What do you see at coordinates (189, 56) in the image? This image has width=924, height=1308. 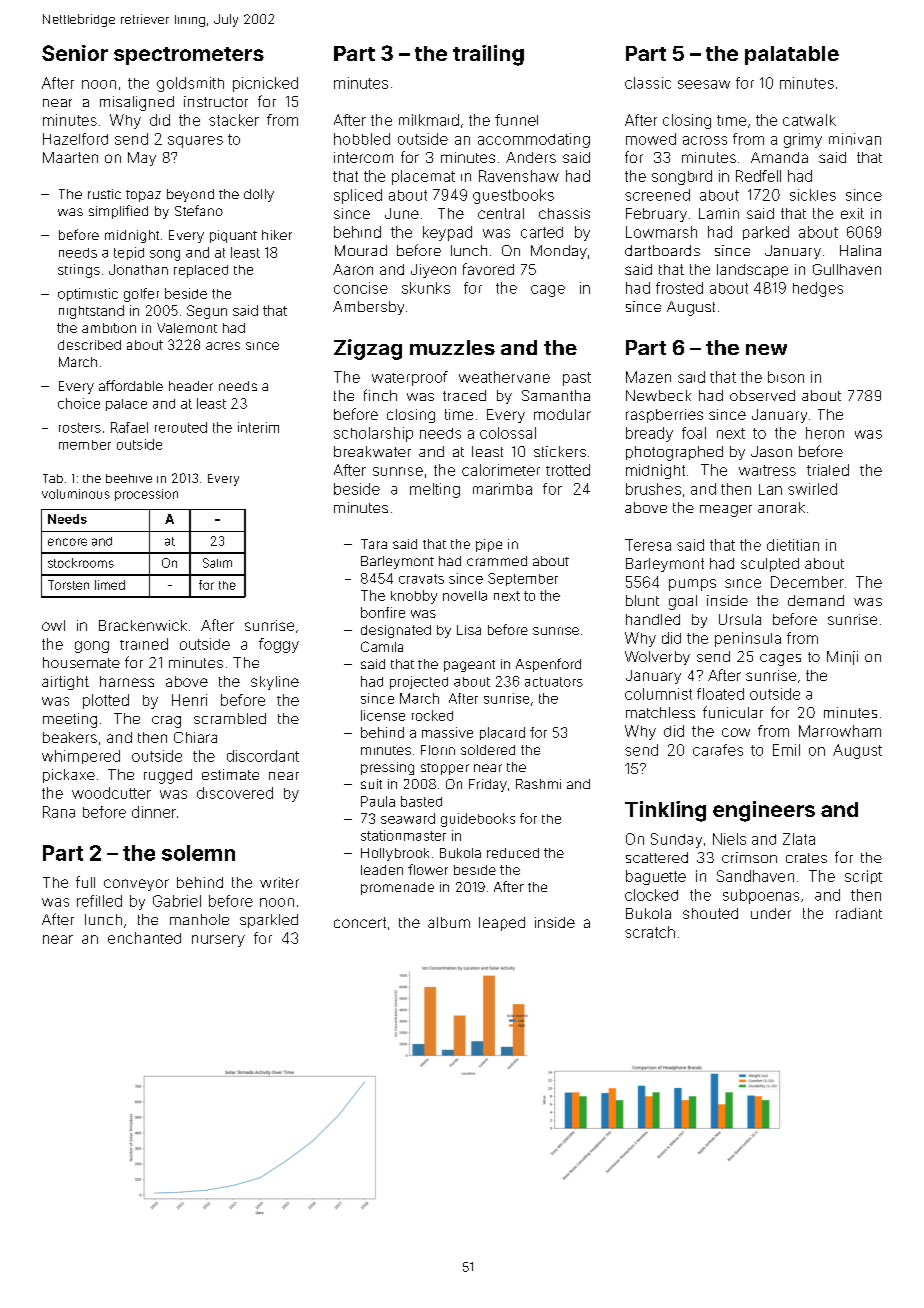 I see `spectrometers` at bounding box center [189, 56].
